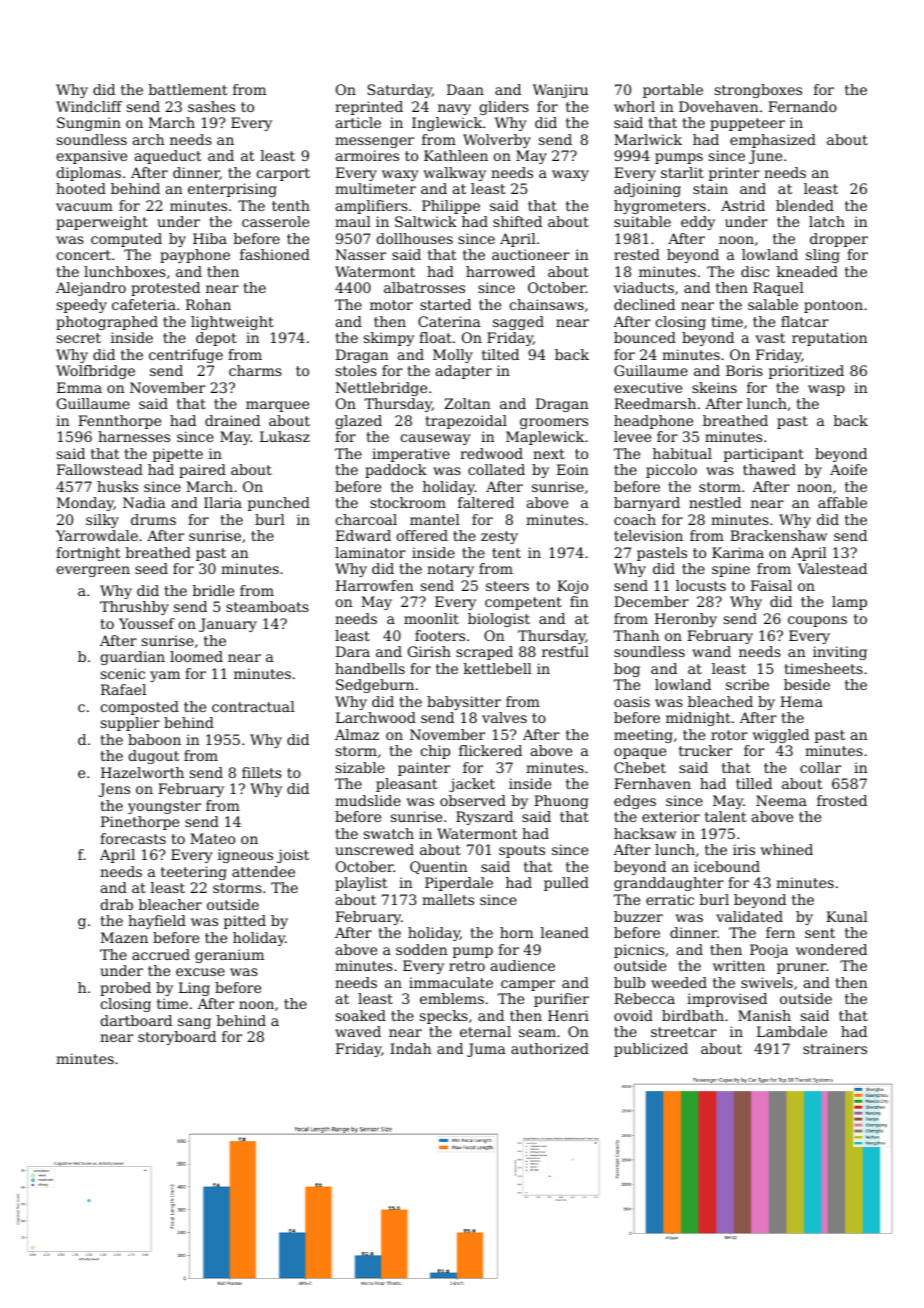 The width and height of the image is (924, 1308). I want to click on sang, so click(194, 1023).
